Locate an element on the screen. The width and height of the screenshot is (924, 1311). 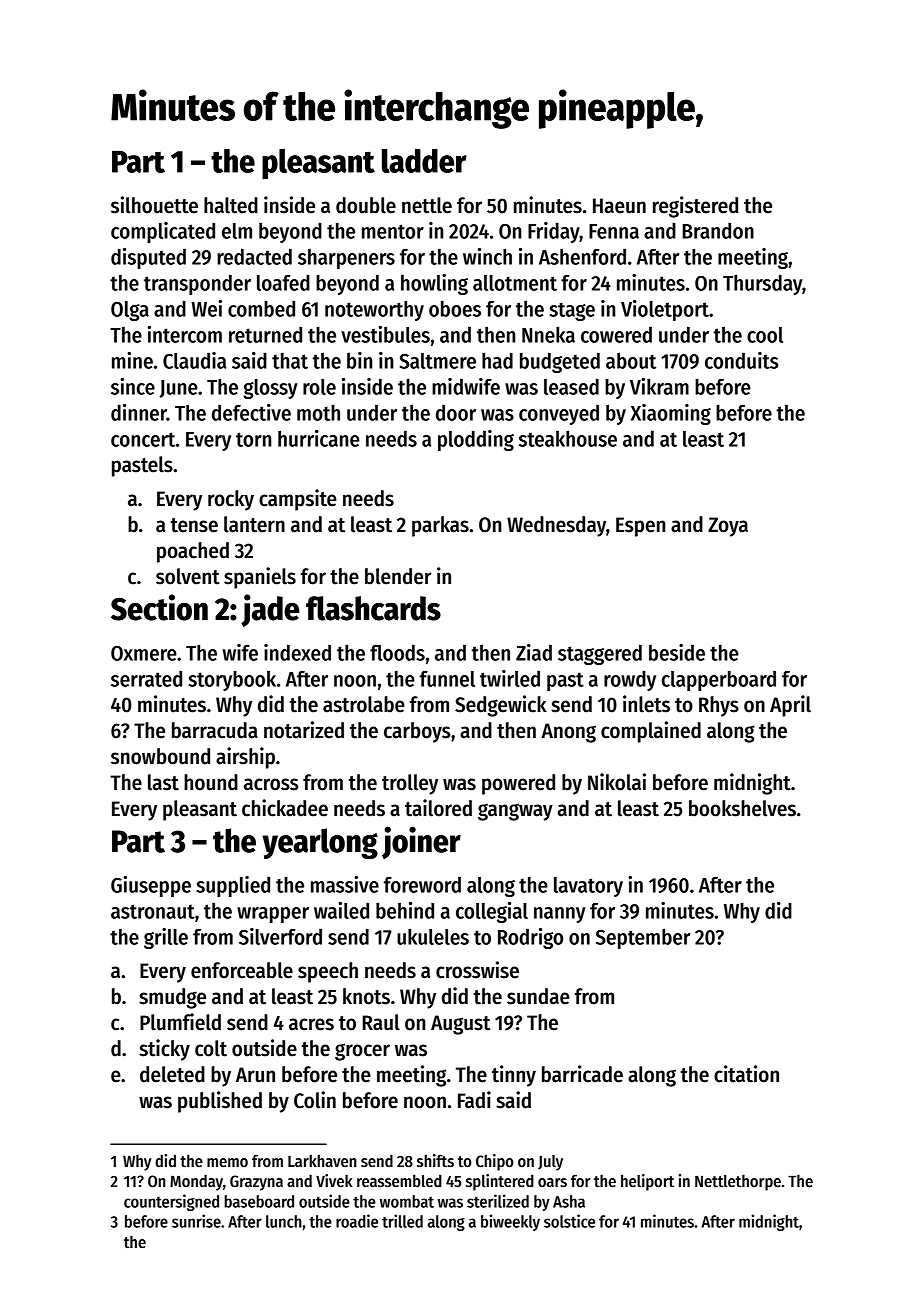
trilled is located at coordinates (402, 1221).
